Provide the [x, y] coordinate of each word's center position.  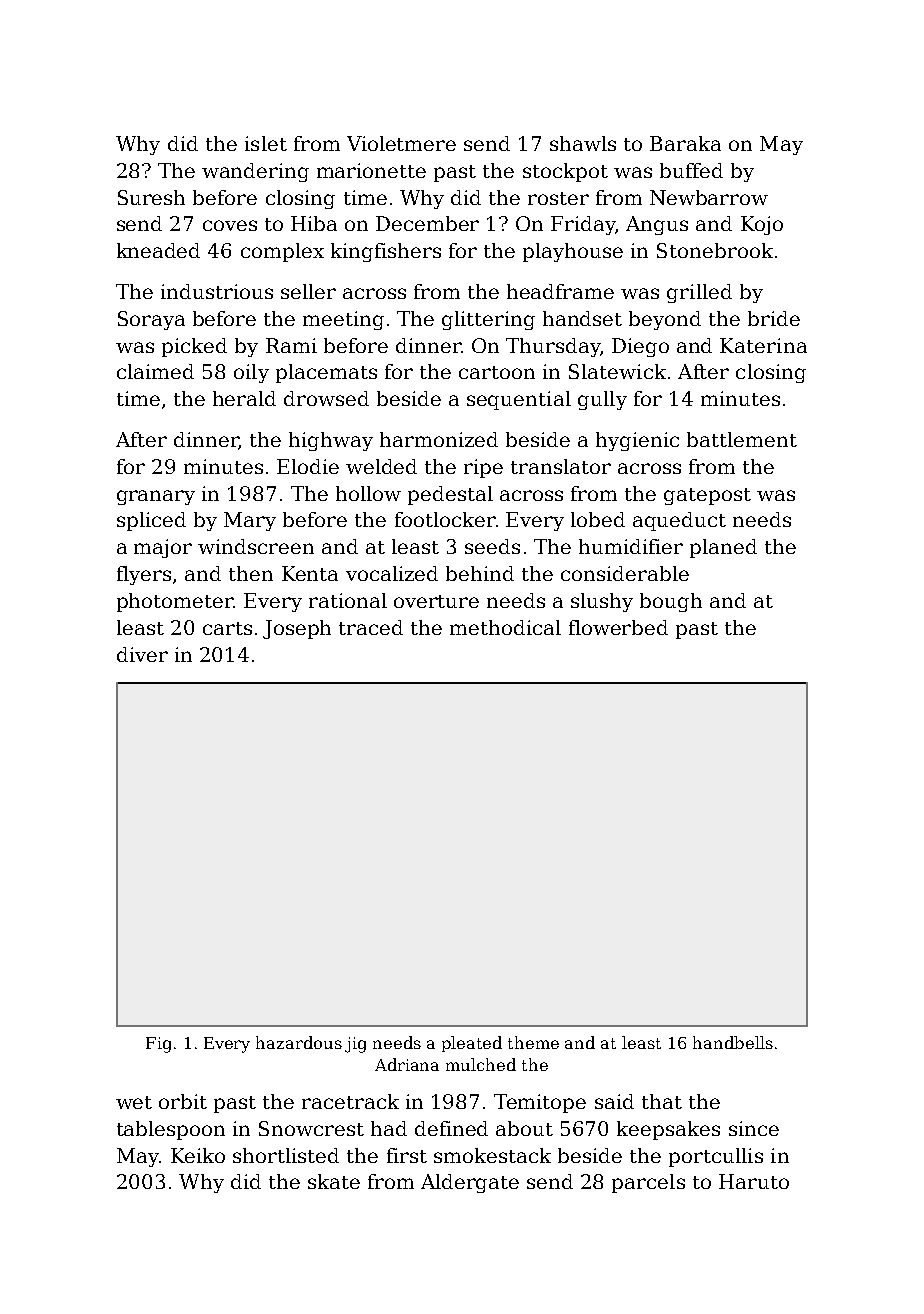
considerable [625, 573]
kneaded [158, 250]
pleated [472, 1044]
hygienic [637, 441]
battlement [742, 439]
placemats [326, 373]
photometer [175, 602]
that [662, 1101]
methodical [505, 627]
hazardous [299, 1042]
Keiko [198, 1155]
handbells [733, 1042]
